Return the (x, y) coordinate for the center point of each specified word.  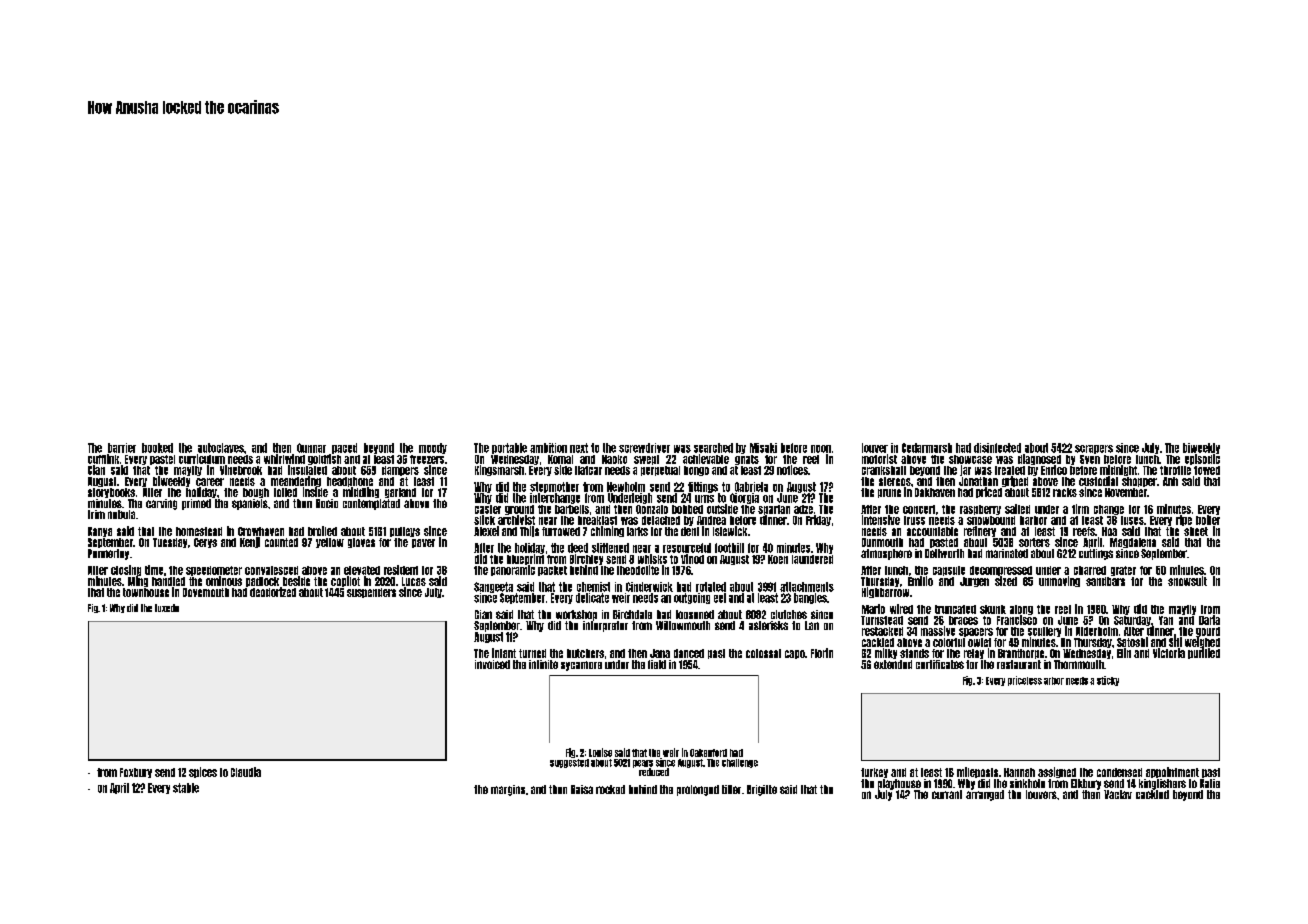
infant (504, 653)
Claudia (246, 772)
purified (1204, 653)
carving (161, 504)
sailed (1017, 509)
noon (821, 449)
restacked (882, 631)
